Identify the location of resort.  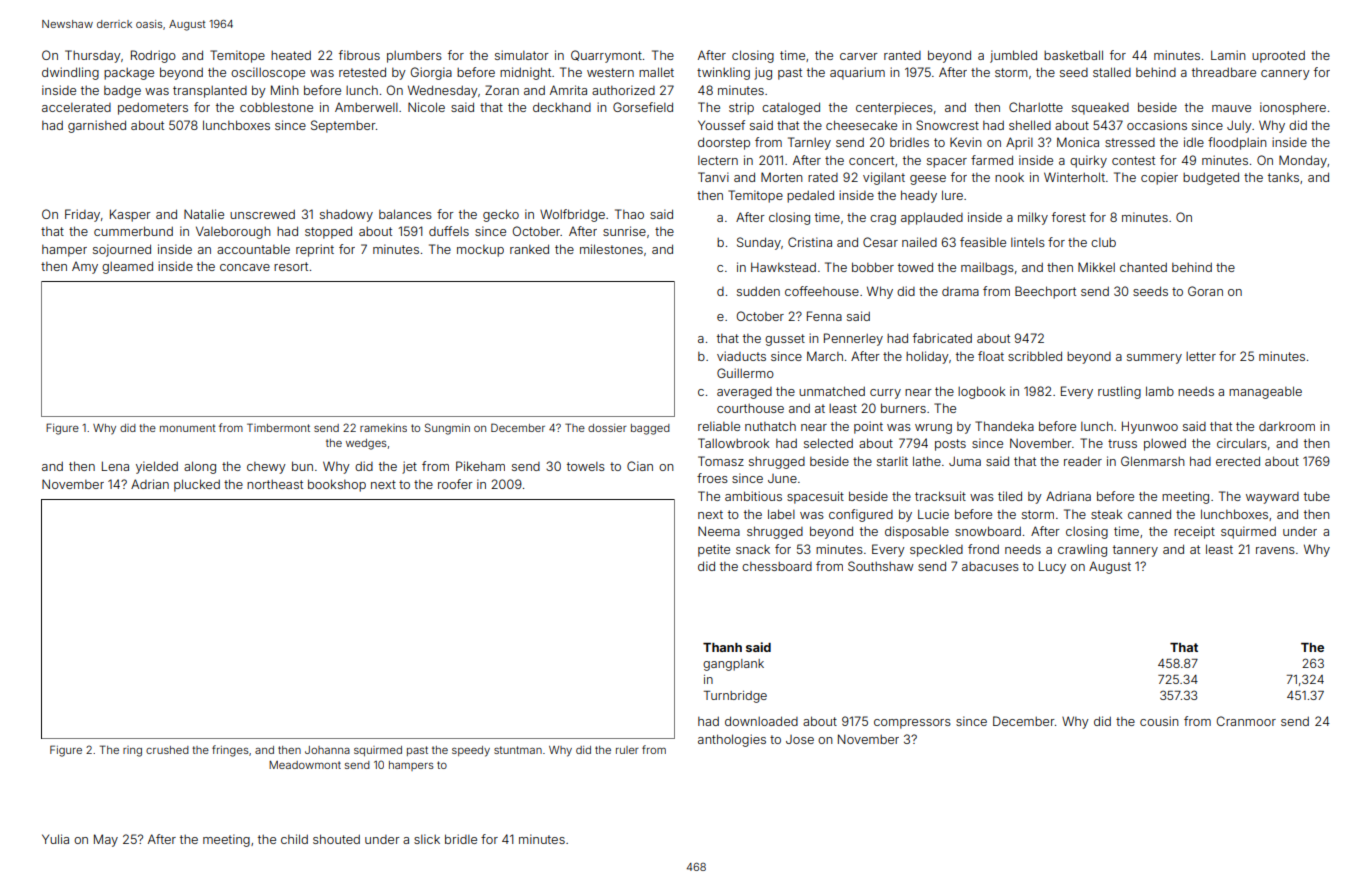
(291, 266).
